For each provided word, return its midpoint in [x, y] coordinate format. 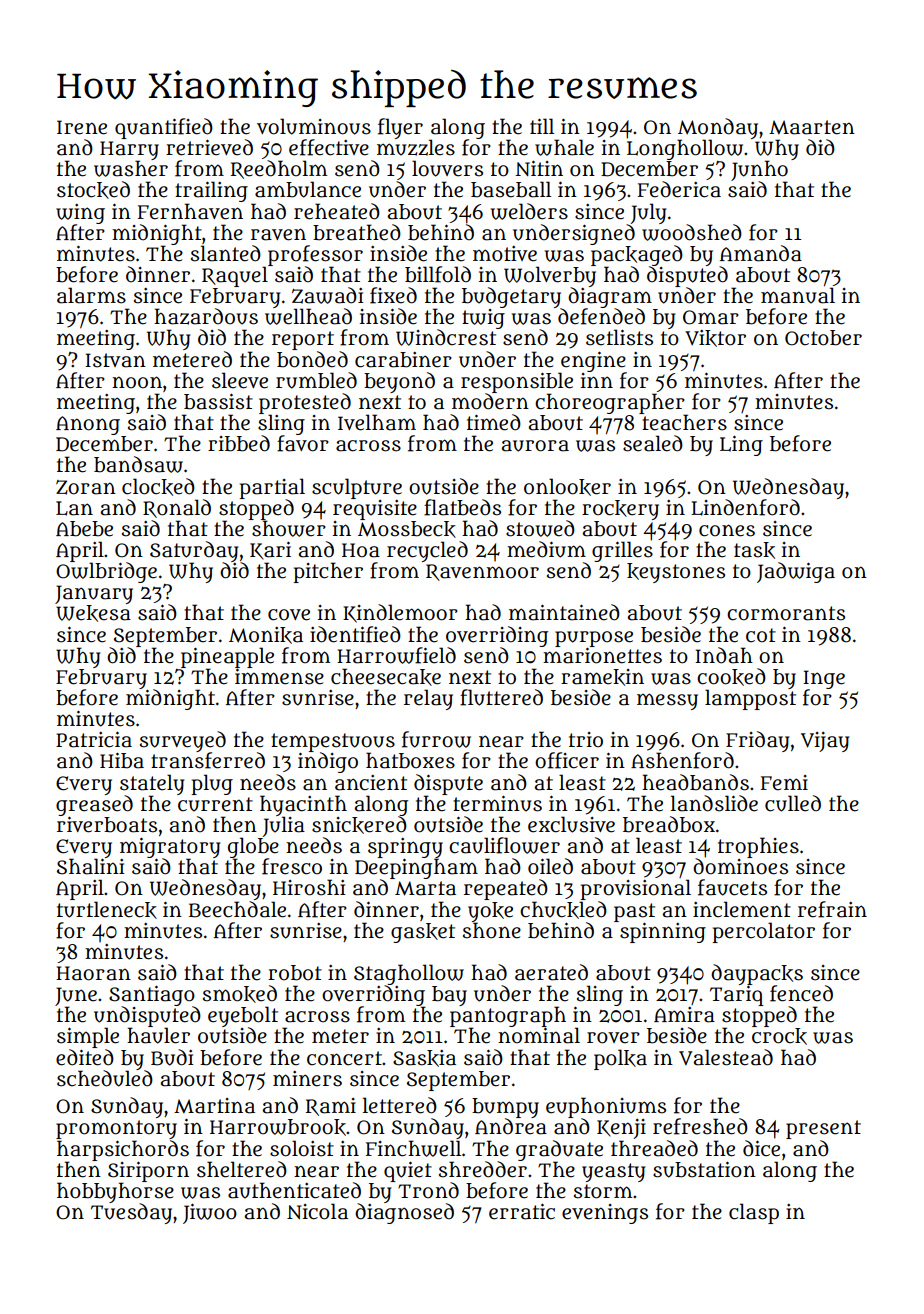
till [542, 126]
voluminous [314, 126]
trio [586, 740]
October [823, 338]
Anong [88, 425]
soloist [302, 1148]
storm [603, 1191]
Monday [718, 128]
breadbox [669, 824]
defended [601, 316]
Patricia [94, 740]
